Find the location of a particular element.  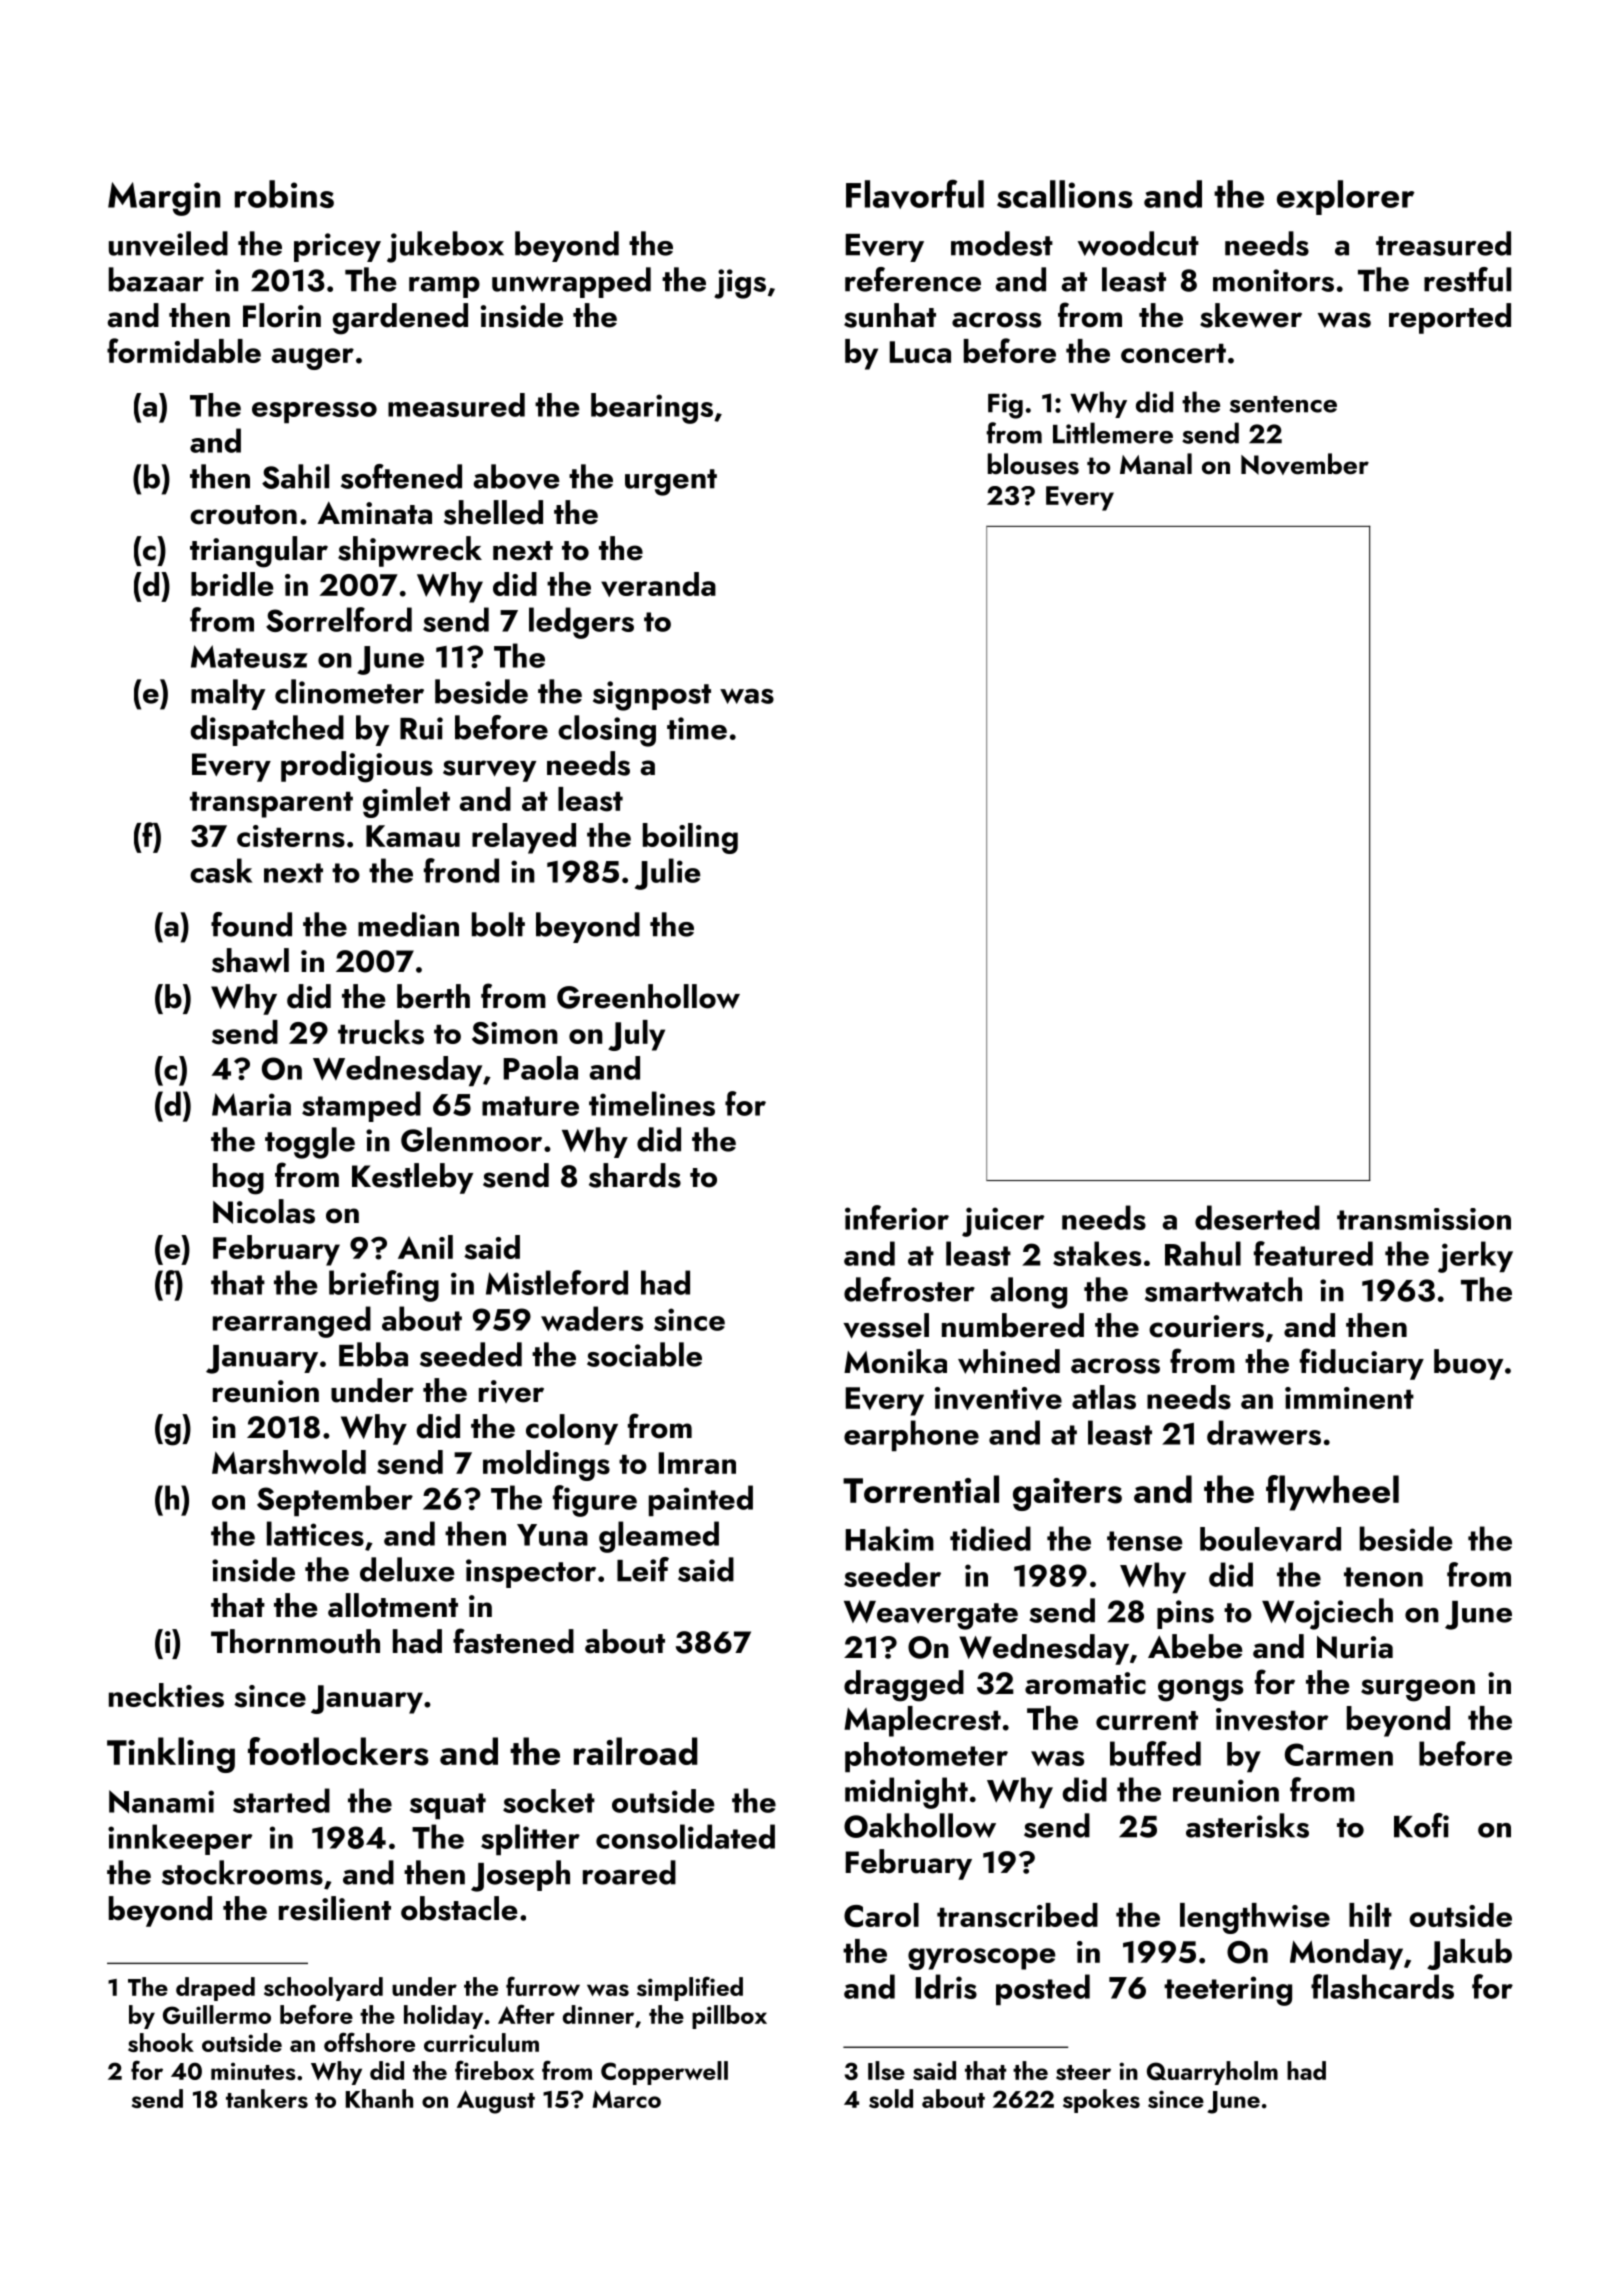

July is located at coordinates (636, 1035).
